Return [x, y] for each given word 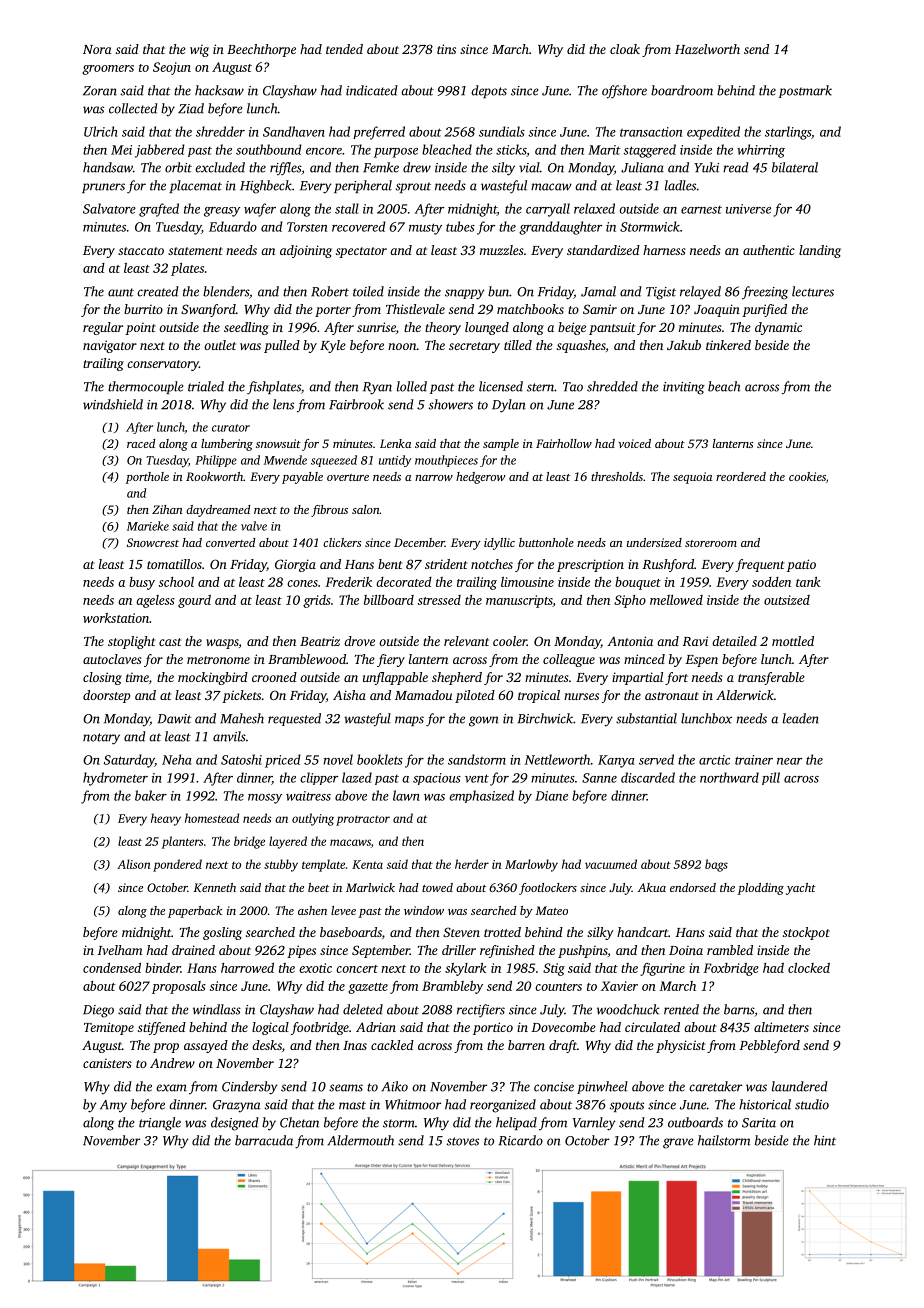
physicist [680, 1046]
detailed [734, 641]
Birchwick [545, 718]
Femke [381, 167]
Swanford [208, 310]
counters [558, 987]
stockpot [806, 933]
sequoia [692, 478]
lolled [412, 386]
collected [133, 108]
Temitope [109, 1028]
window [424, 910]
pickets [241, 696]
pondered [177, 865]
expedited [713, 133]
